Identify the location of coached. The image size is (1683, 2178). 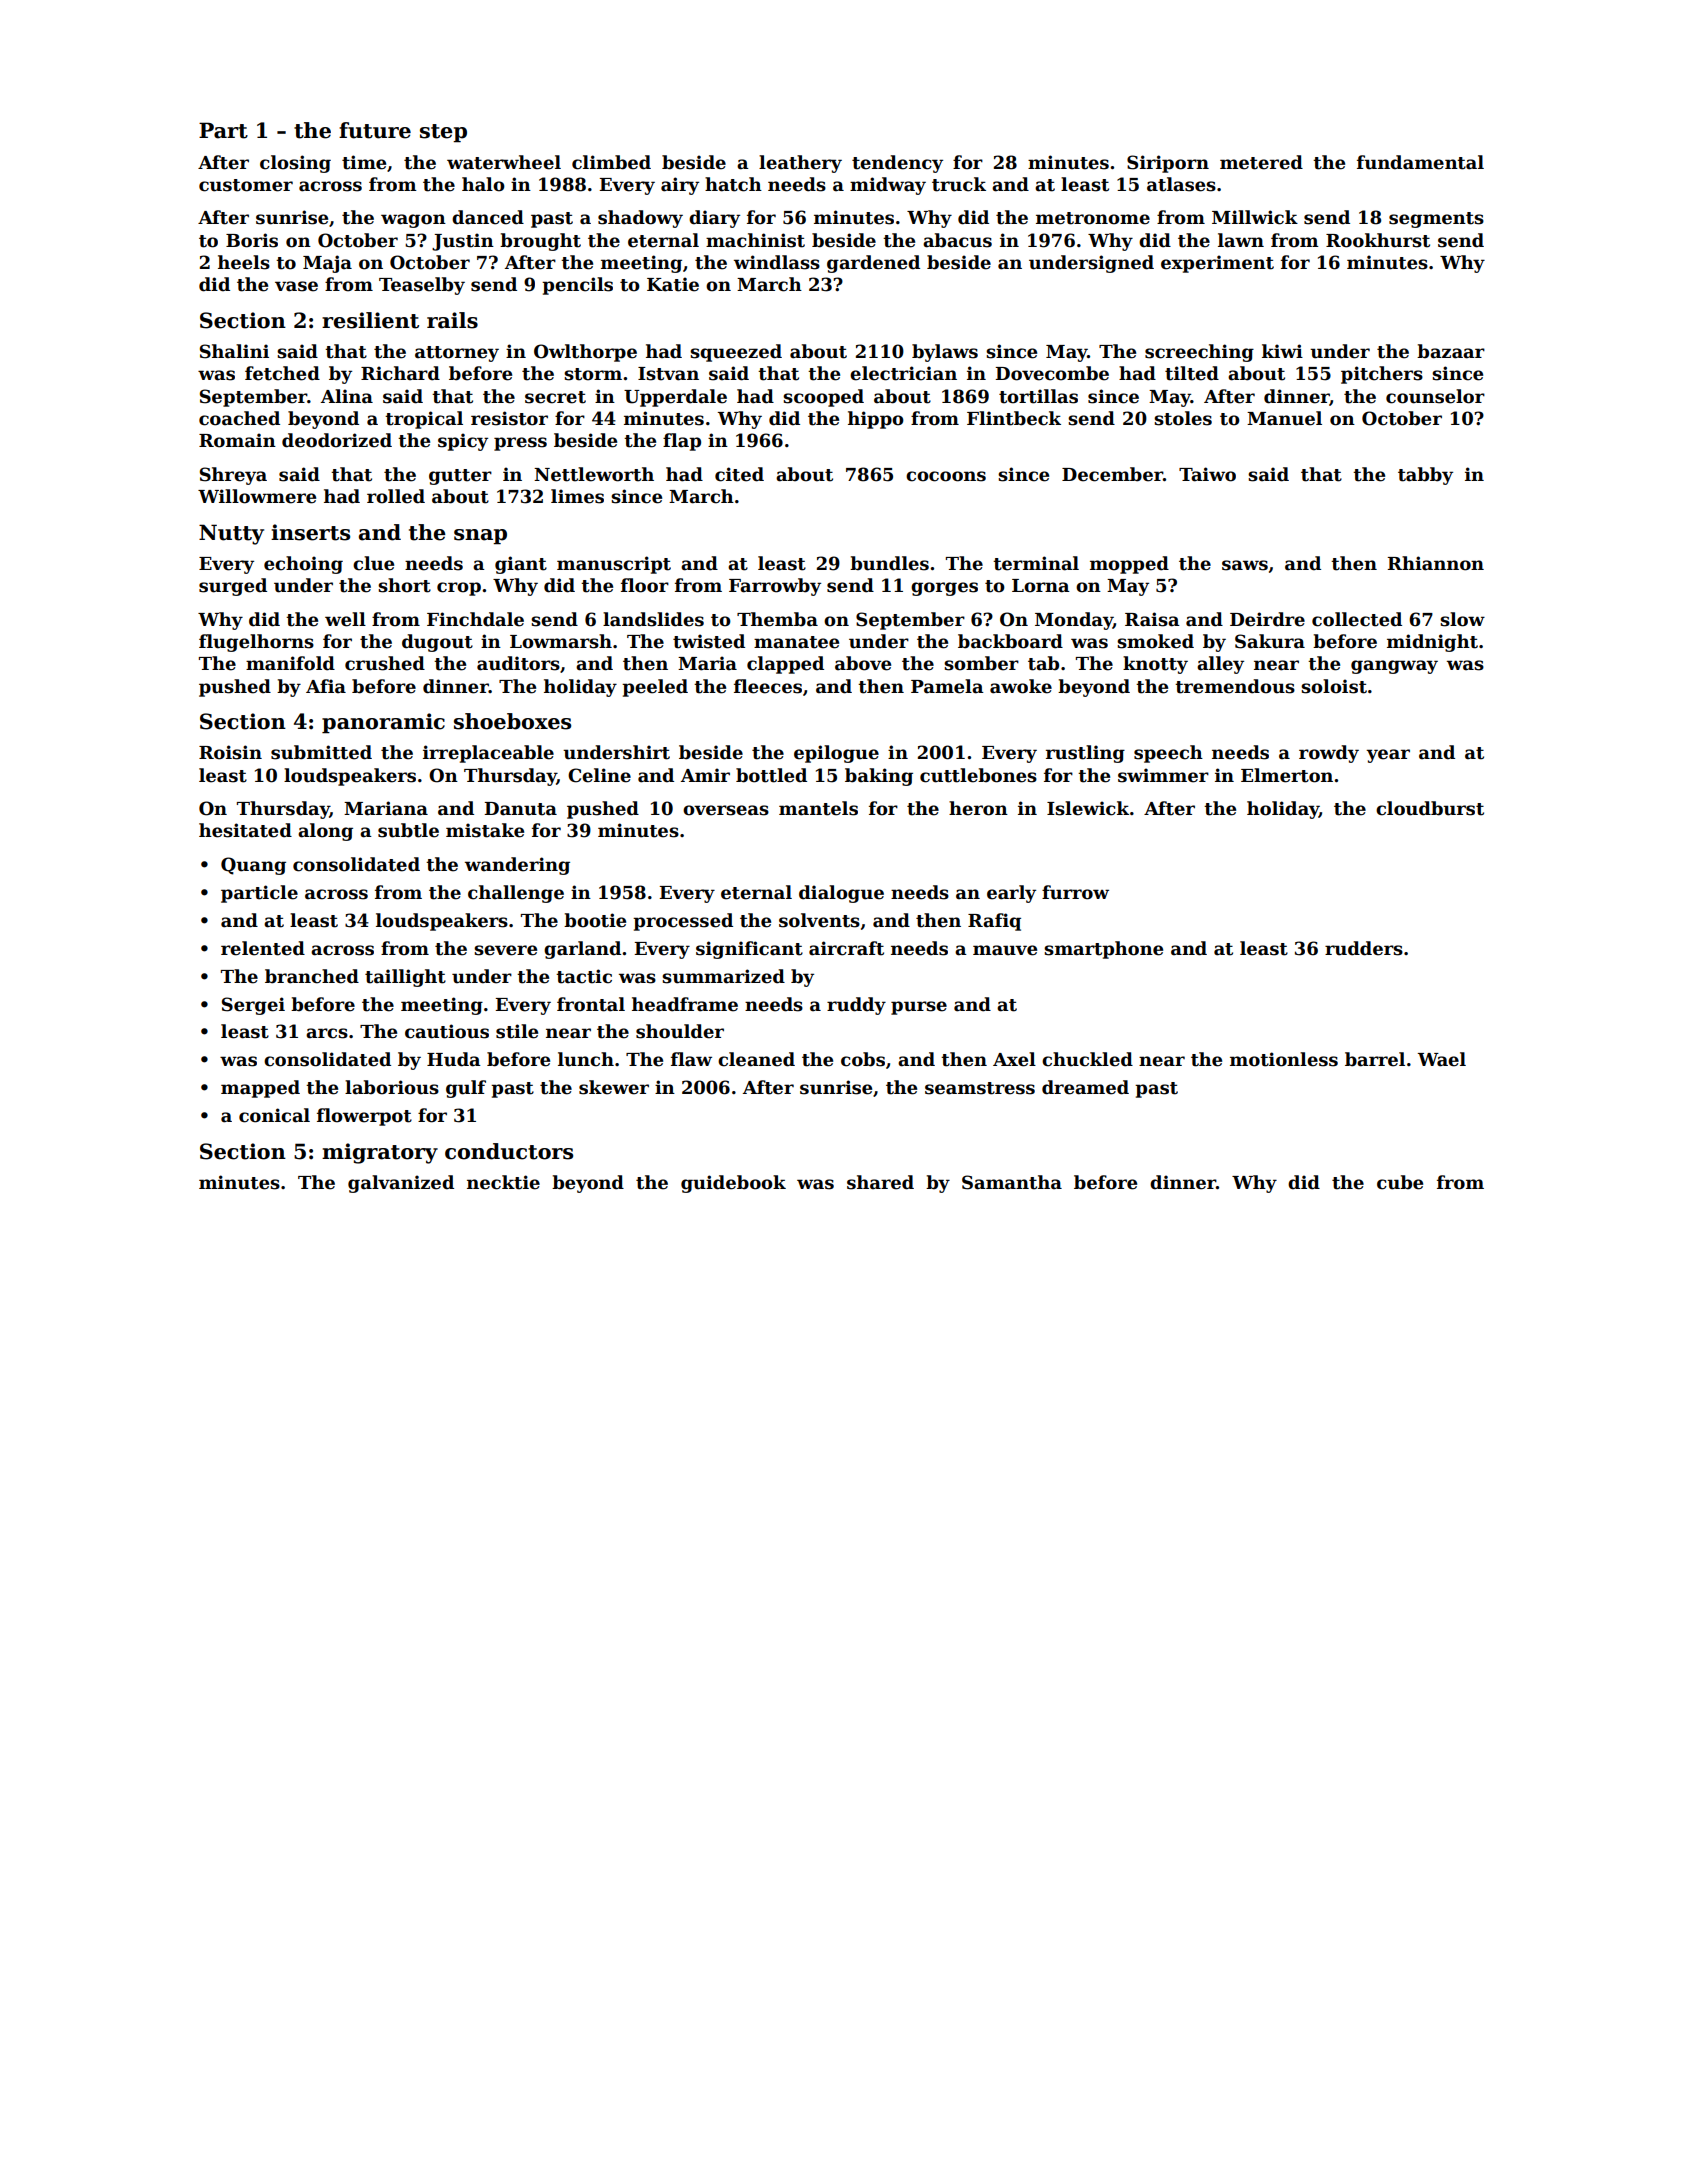
(239, 418).
